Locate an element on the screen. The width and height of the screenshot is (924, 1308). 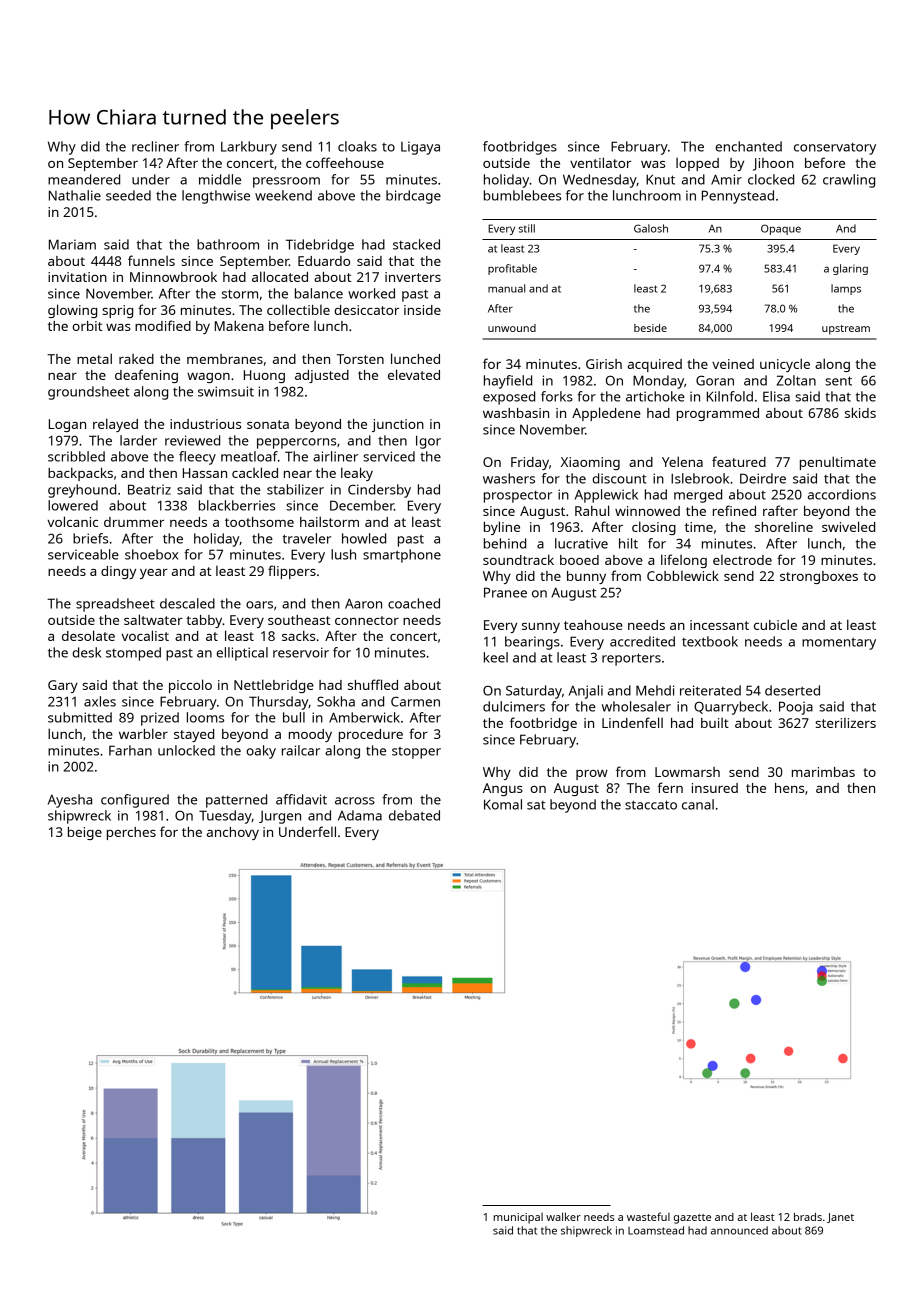
Goran is located at coordinates (715, 380).
